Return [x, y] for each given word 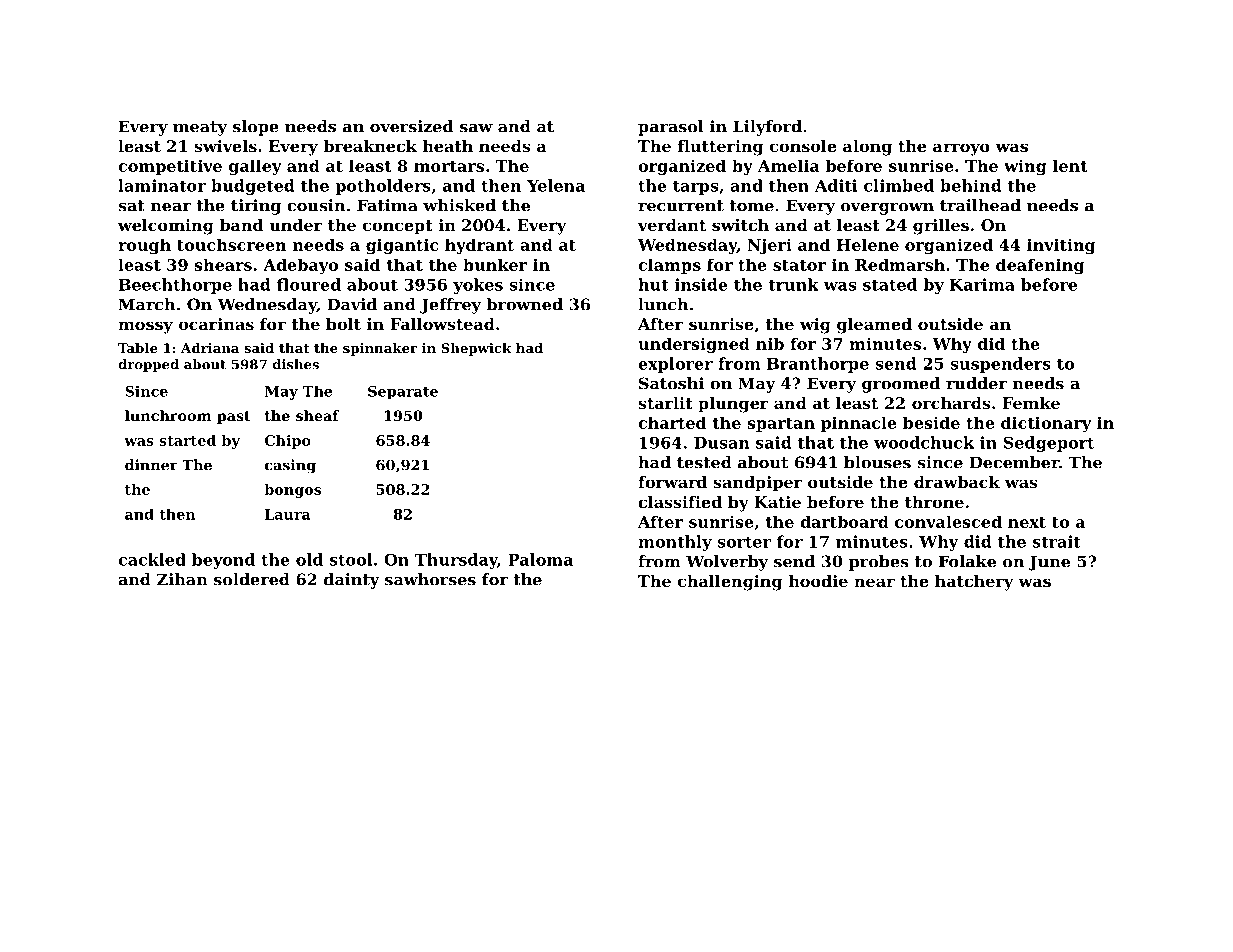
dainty [352, 581]
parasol [671, 128]
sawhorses [430, 579]
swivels [225, 146]
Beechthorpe [175, 286]
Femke [1031, 403]
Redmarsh [900, 264]
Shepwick [476, 349]
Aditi [836, 185]
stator [799, 265]
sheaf [317, 415]
